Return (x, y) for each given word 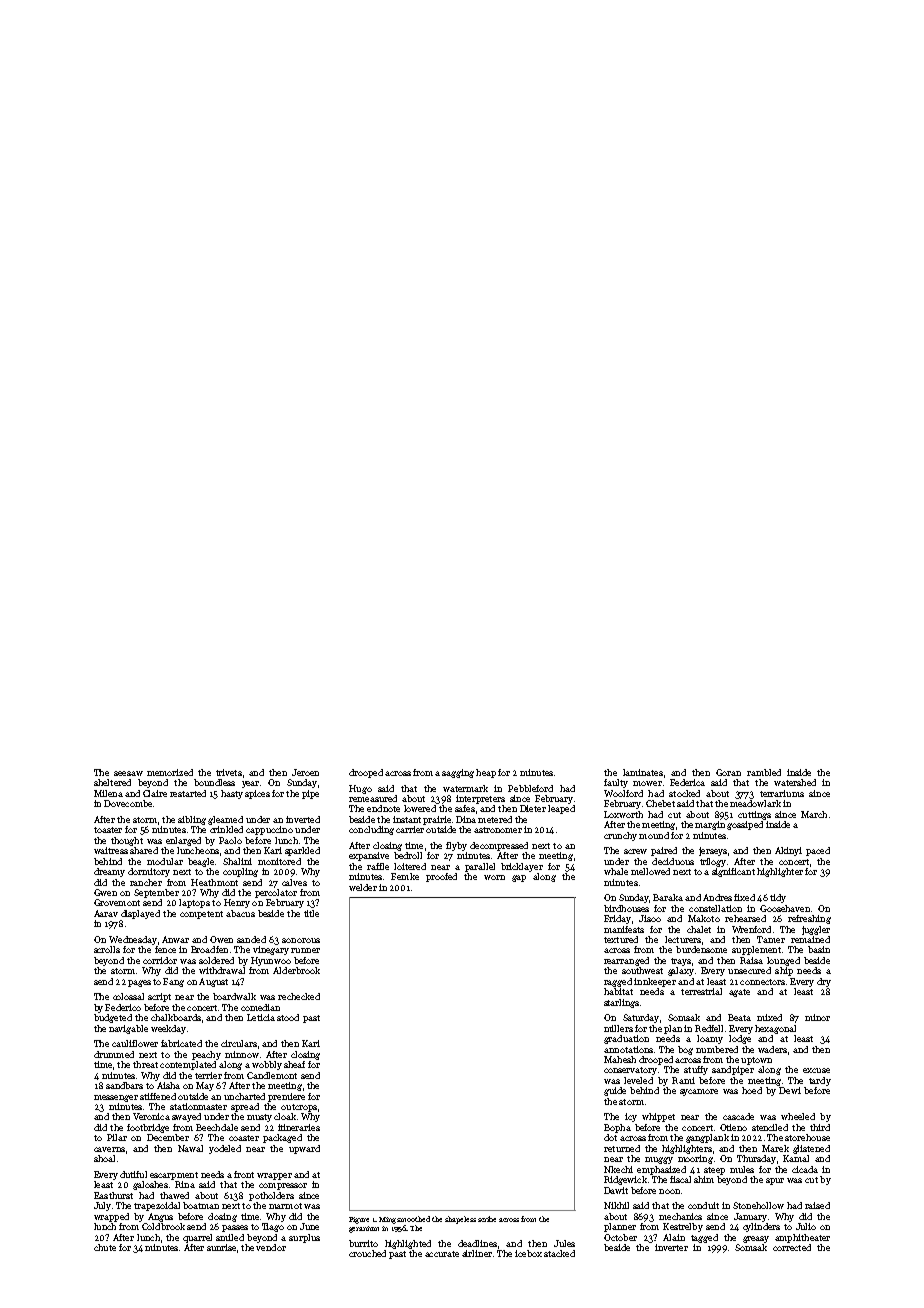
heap (486, 773)
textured (621, 939)
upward (304, 1149)
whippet (658, 1117)
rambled (764, 772)
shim (704, 1179)
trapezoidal (157, 1206)
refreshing (809, 919)
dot (610, 1137)
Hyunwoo (271, 961)
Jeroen (305, 772)
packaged (282, 1138)
